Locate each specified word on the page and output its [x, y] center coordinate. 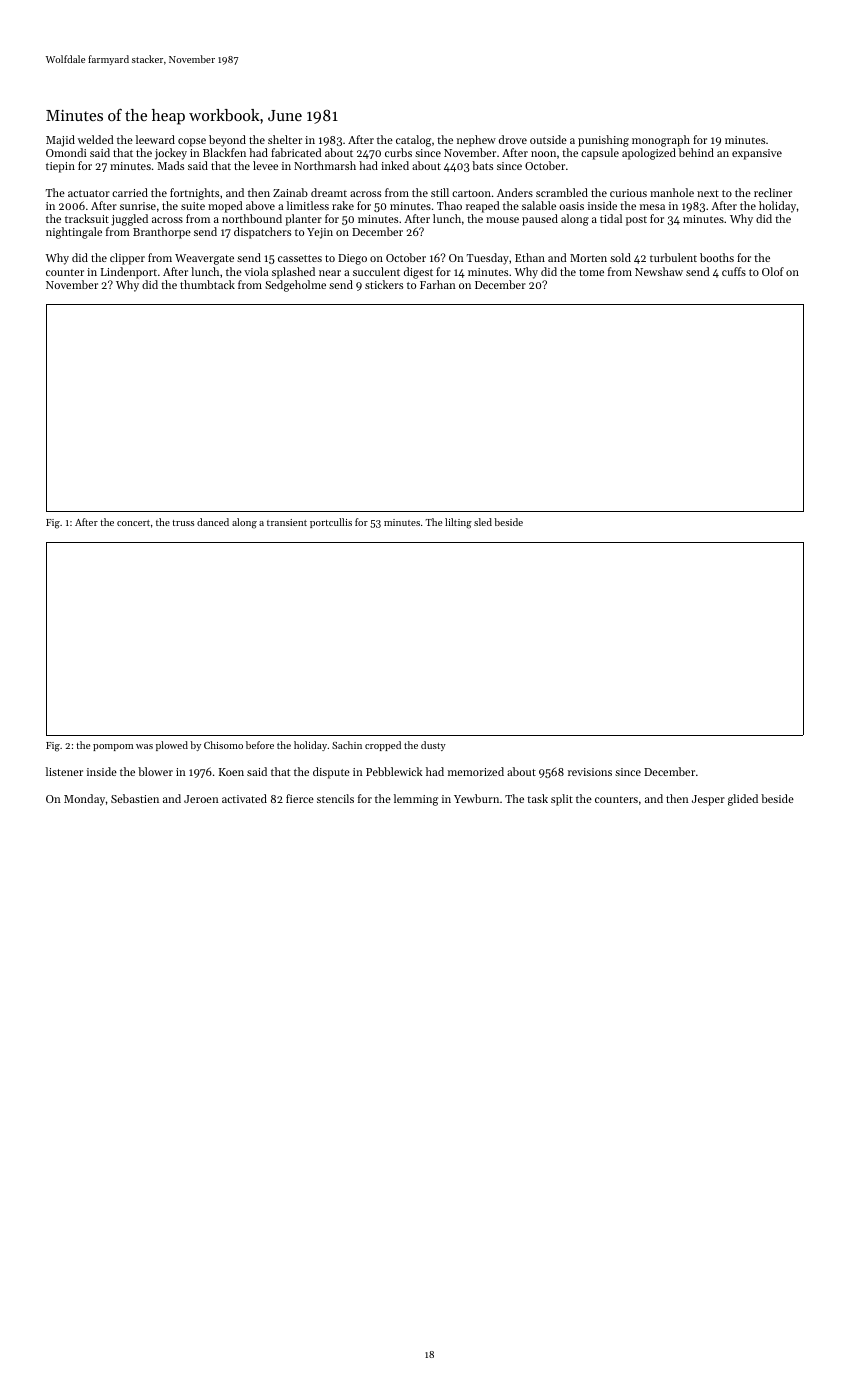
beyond [227, 141]
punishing [603, 141]
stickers [384, 284]
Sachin [347, 745]
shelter [285, 139]
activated [244, 798]
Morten [588, 258]
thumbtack [207, 284]
